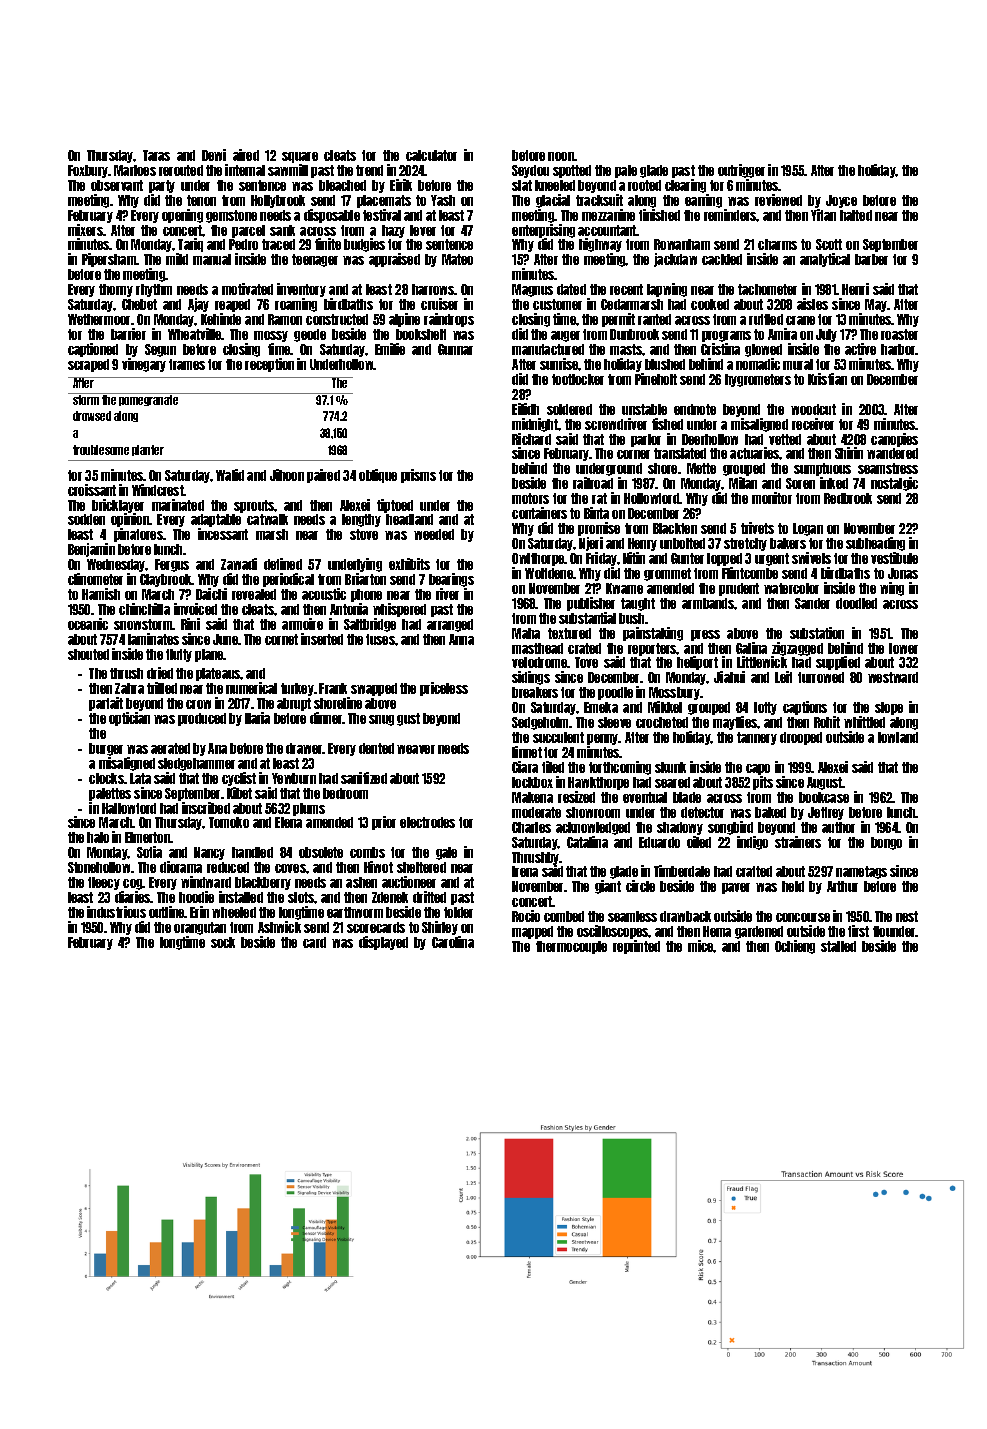 Image resolution: width=987 pixels, height=1429 pixels. I want to click on Rocio, so click(526, 916).
